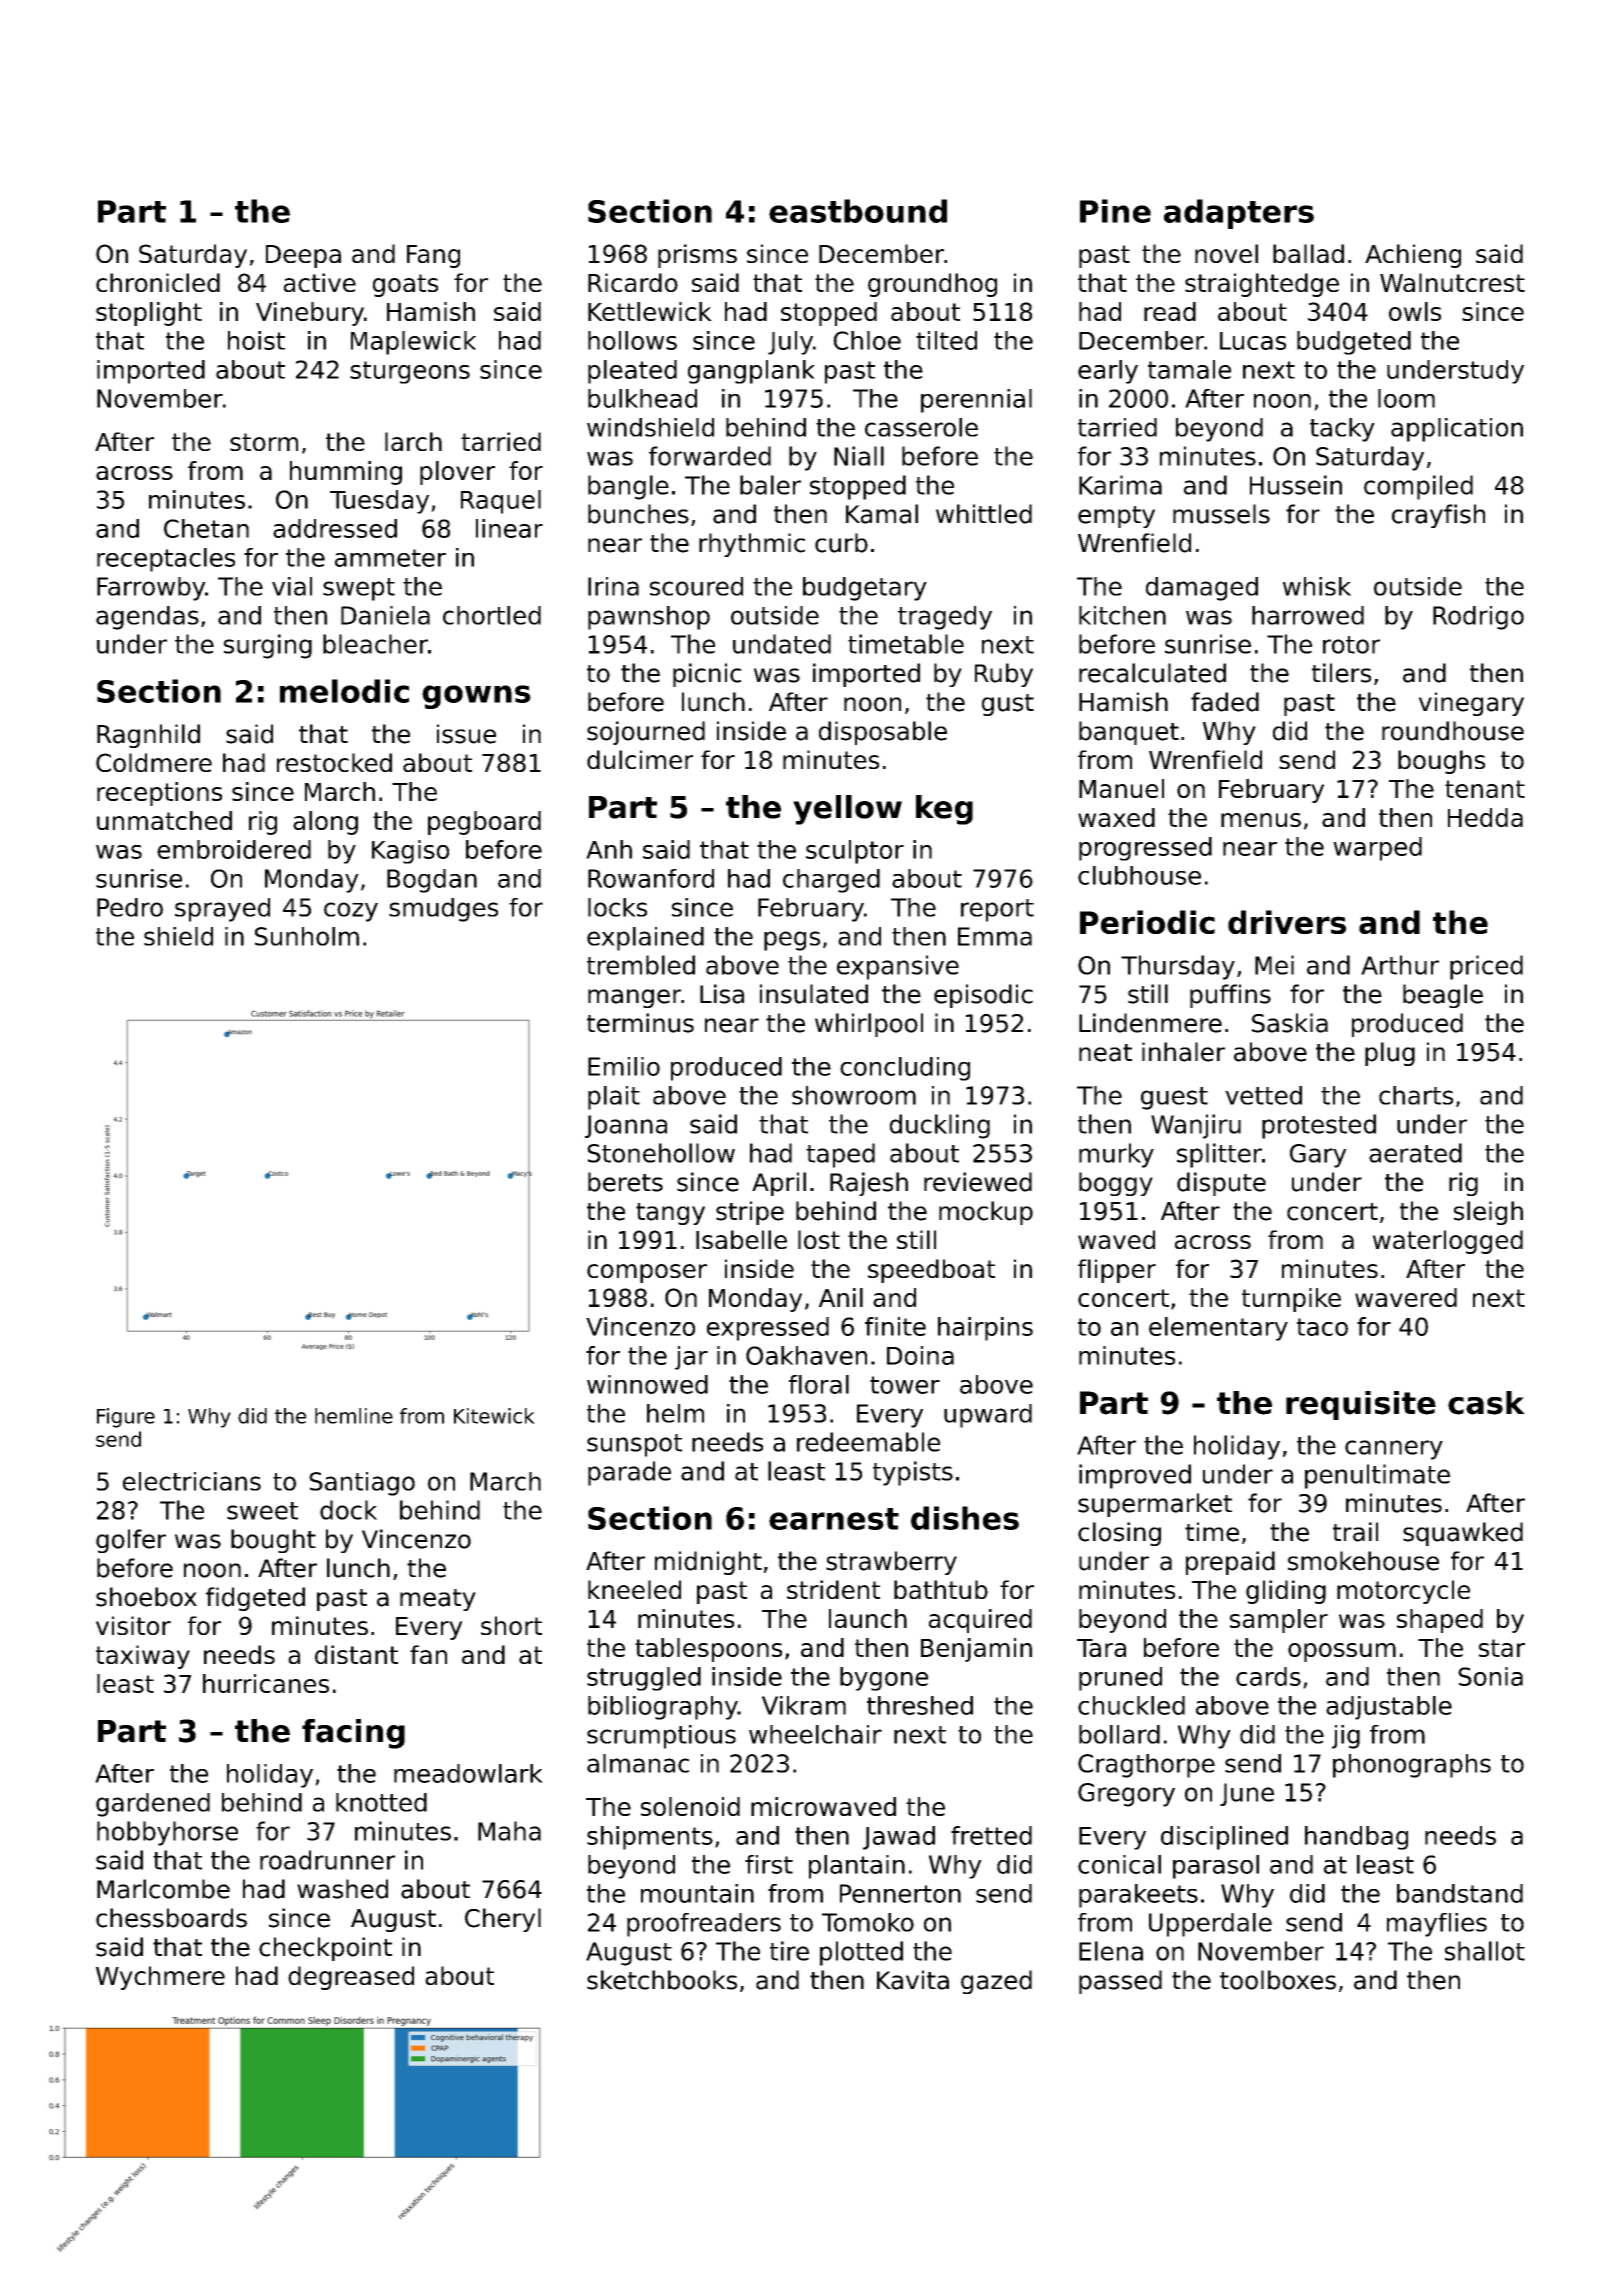  I want to click on along, so click(325, 823).
